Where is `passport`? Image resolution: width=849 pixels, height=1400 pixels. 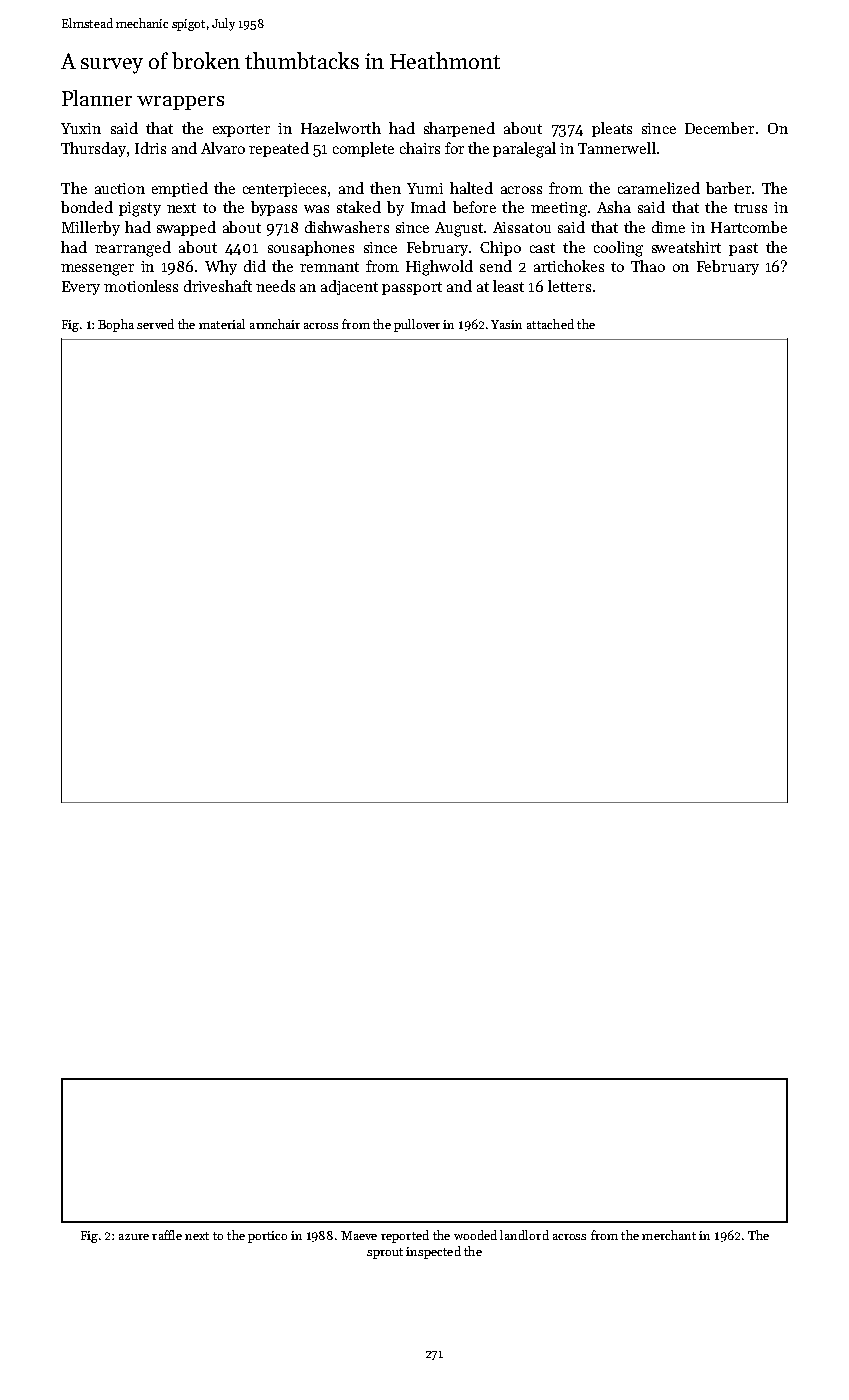
passport is located at coordinates (412, 288).
